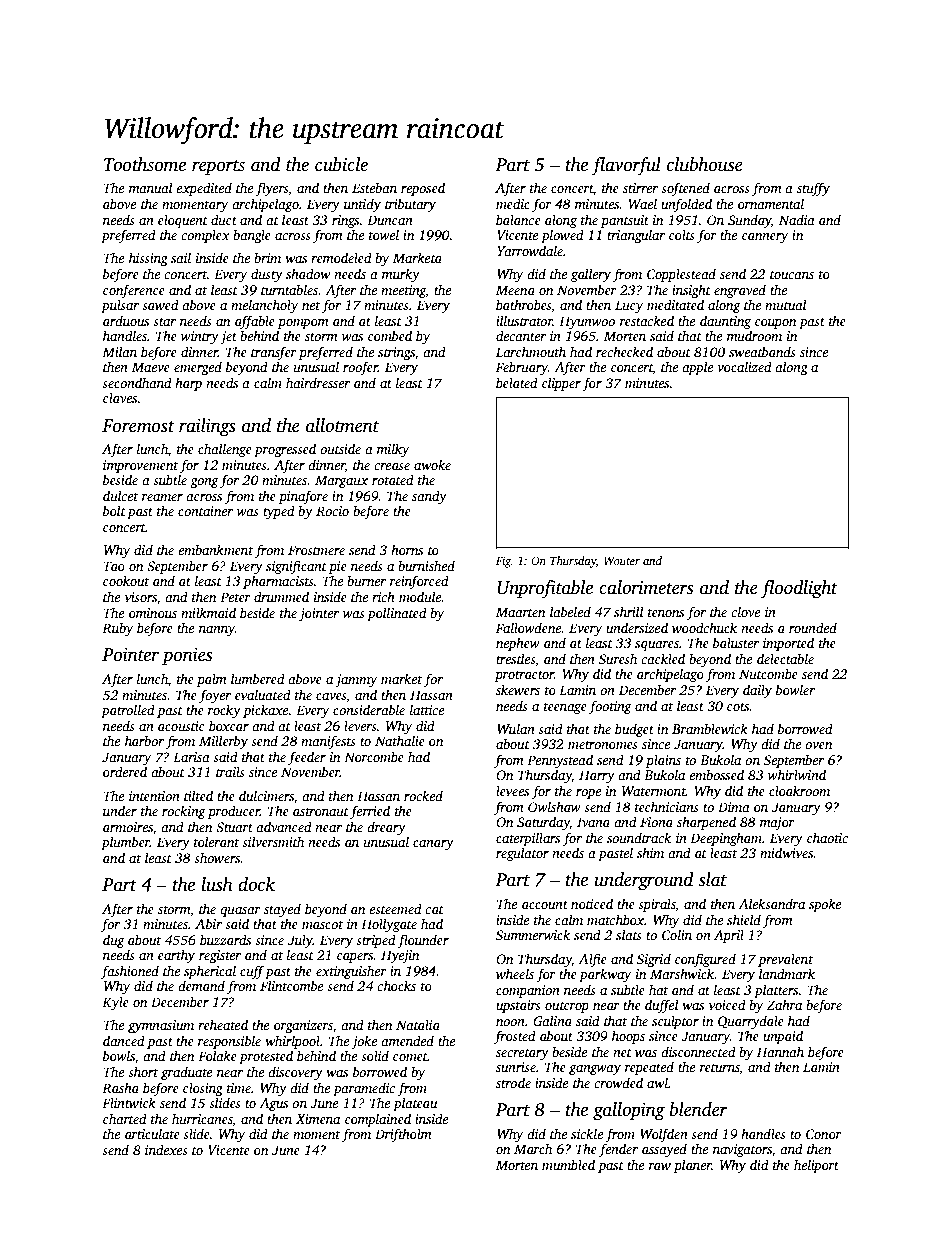 The width and height of the page is (952, 1233). What do you see at coordinates (218, 167) in the page?
I see `reports` at bounding box center [218, 167].
